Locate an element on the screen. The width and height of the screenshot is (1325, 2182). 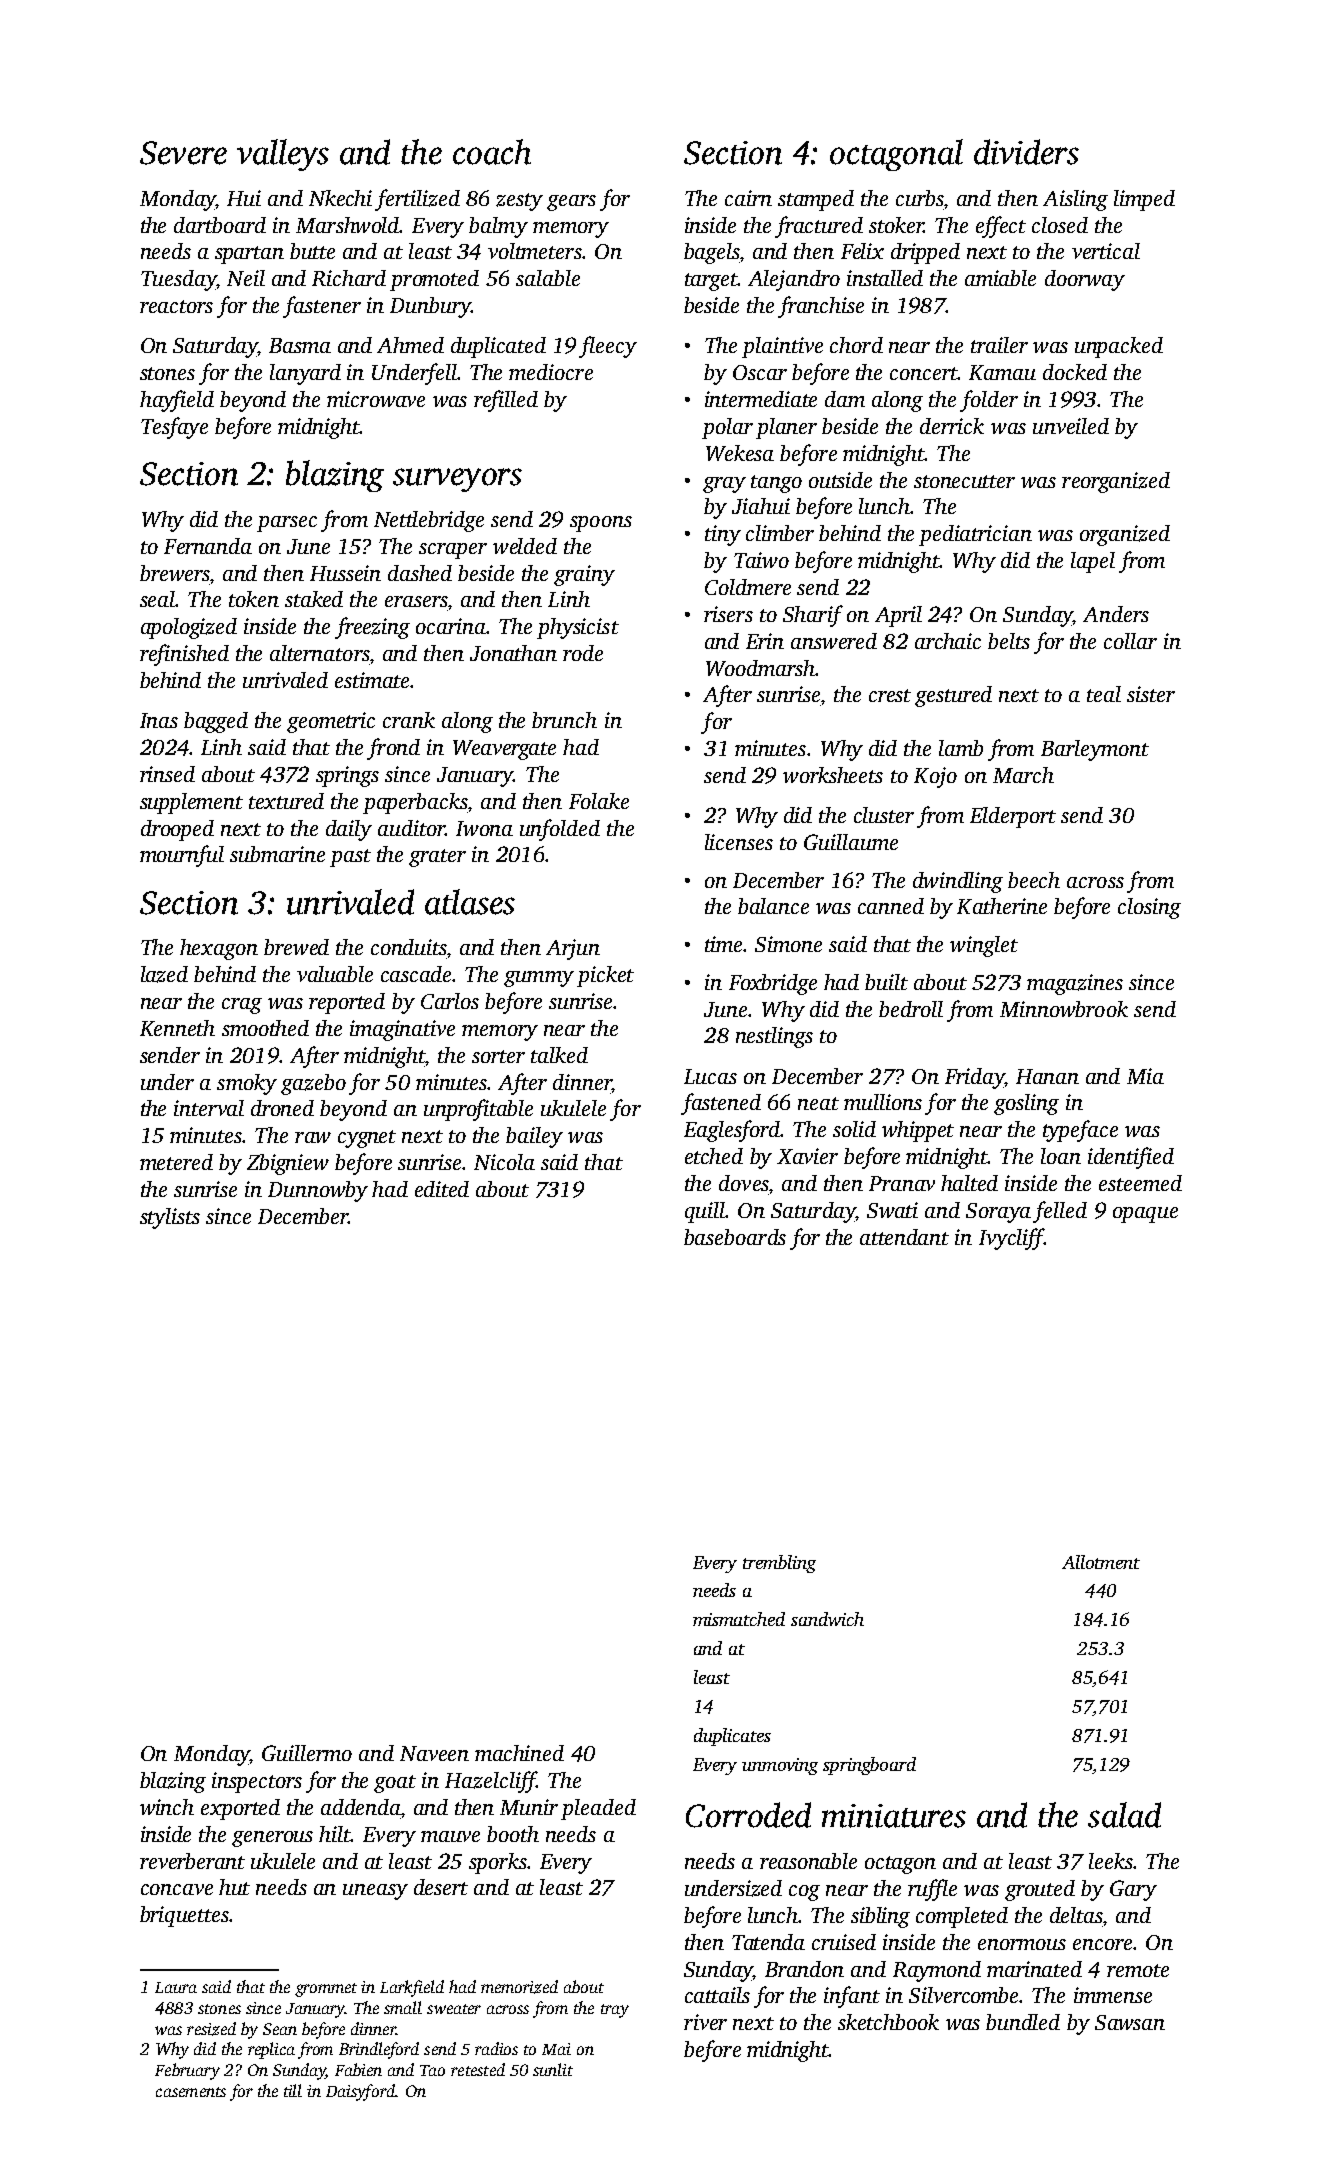
supplement is located at coordinates (191, 803).
